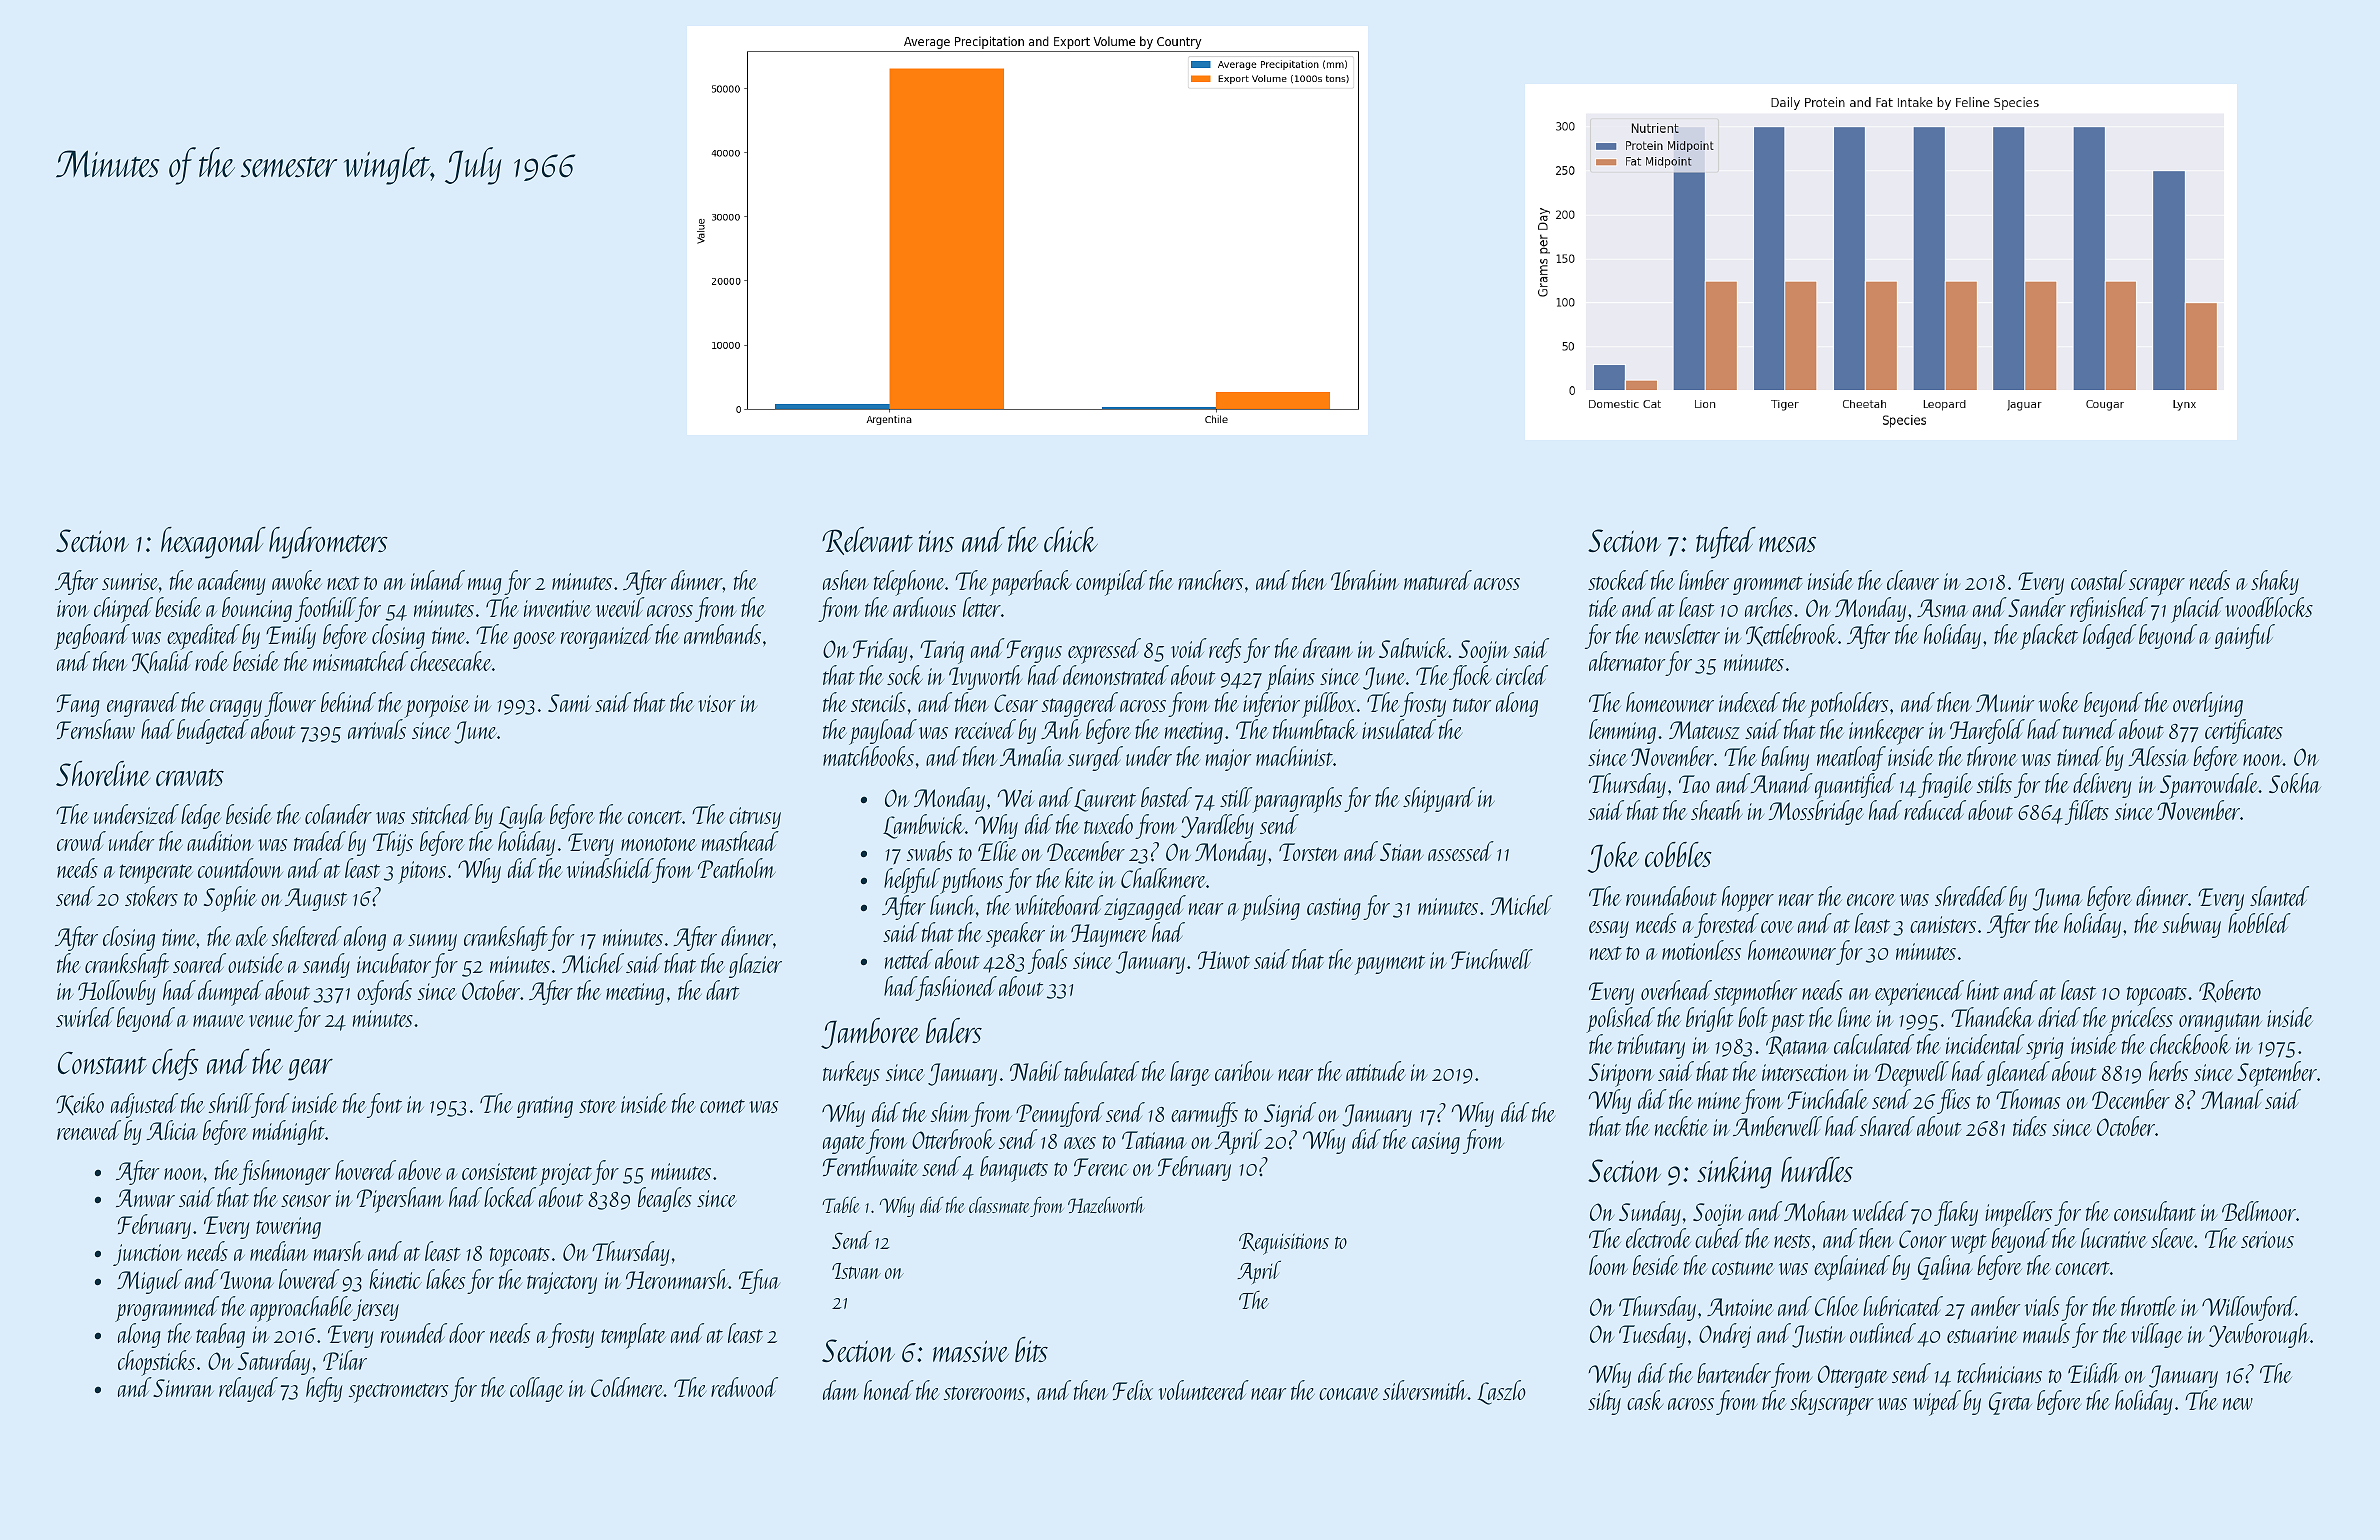  Describe the element at coordinates (1284, 1244) in the screenshot. I see `Requisitions` at that location.
